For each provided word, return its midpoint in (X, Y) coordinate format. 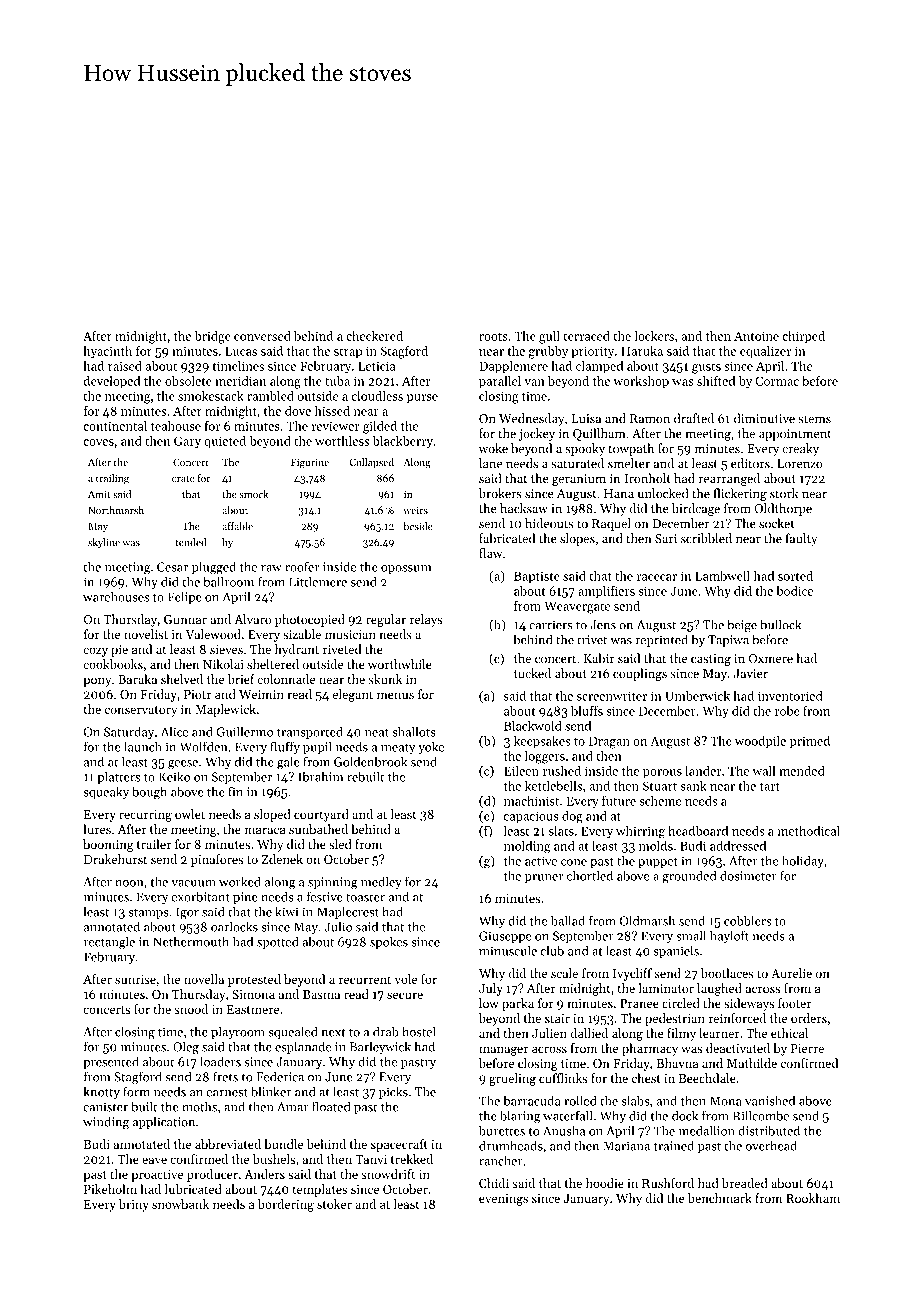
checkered (374, 336)
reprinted (661, 640)
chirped (803, 337)
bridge (213, 337)
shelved (182, 679)
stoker (334, 1204)
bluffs (587, 710)
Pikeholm (110, 1189)
